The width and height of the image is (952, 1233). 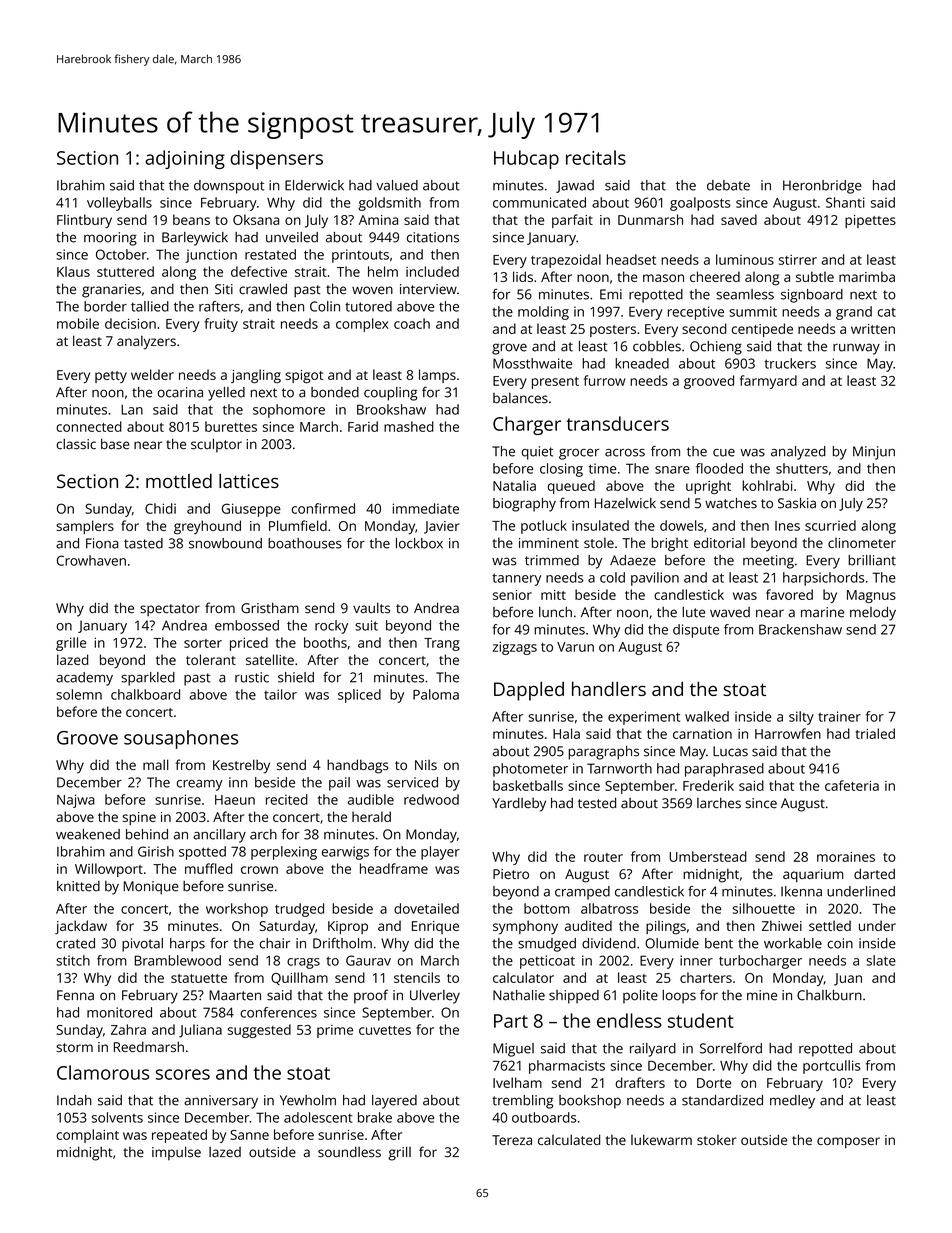 I want to click on burettes, so click(x=231, y=426).
